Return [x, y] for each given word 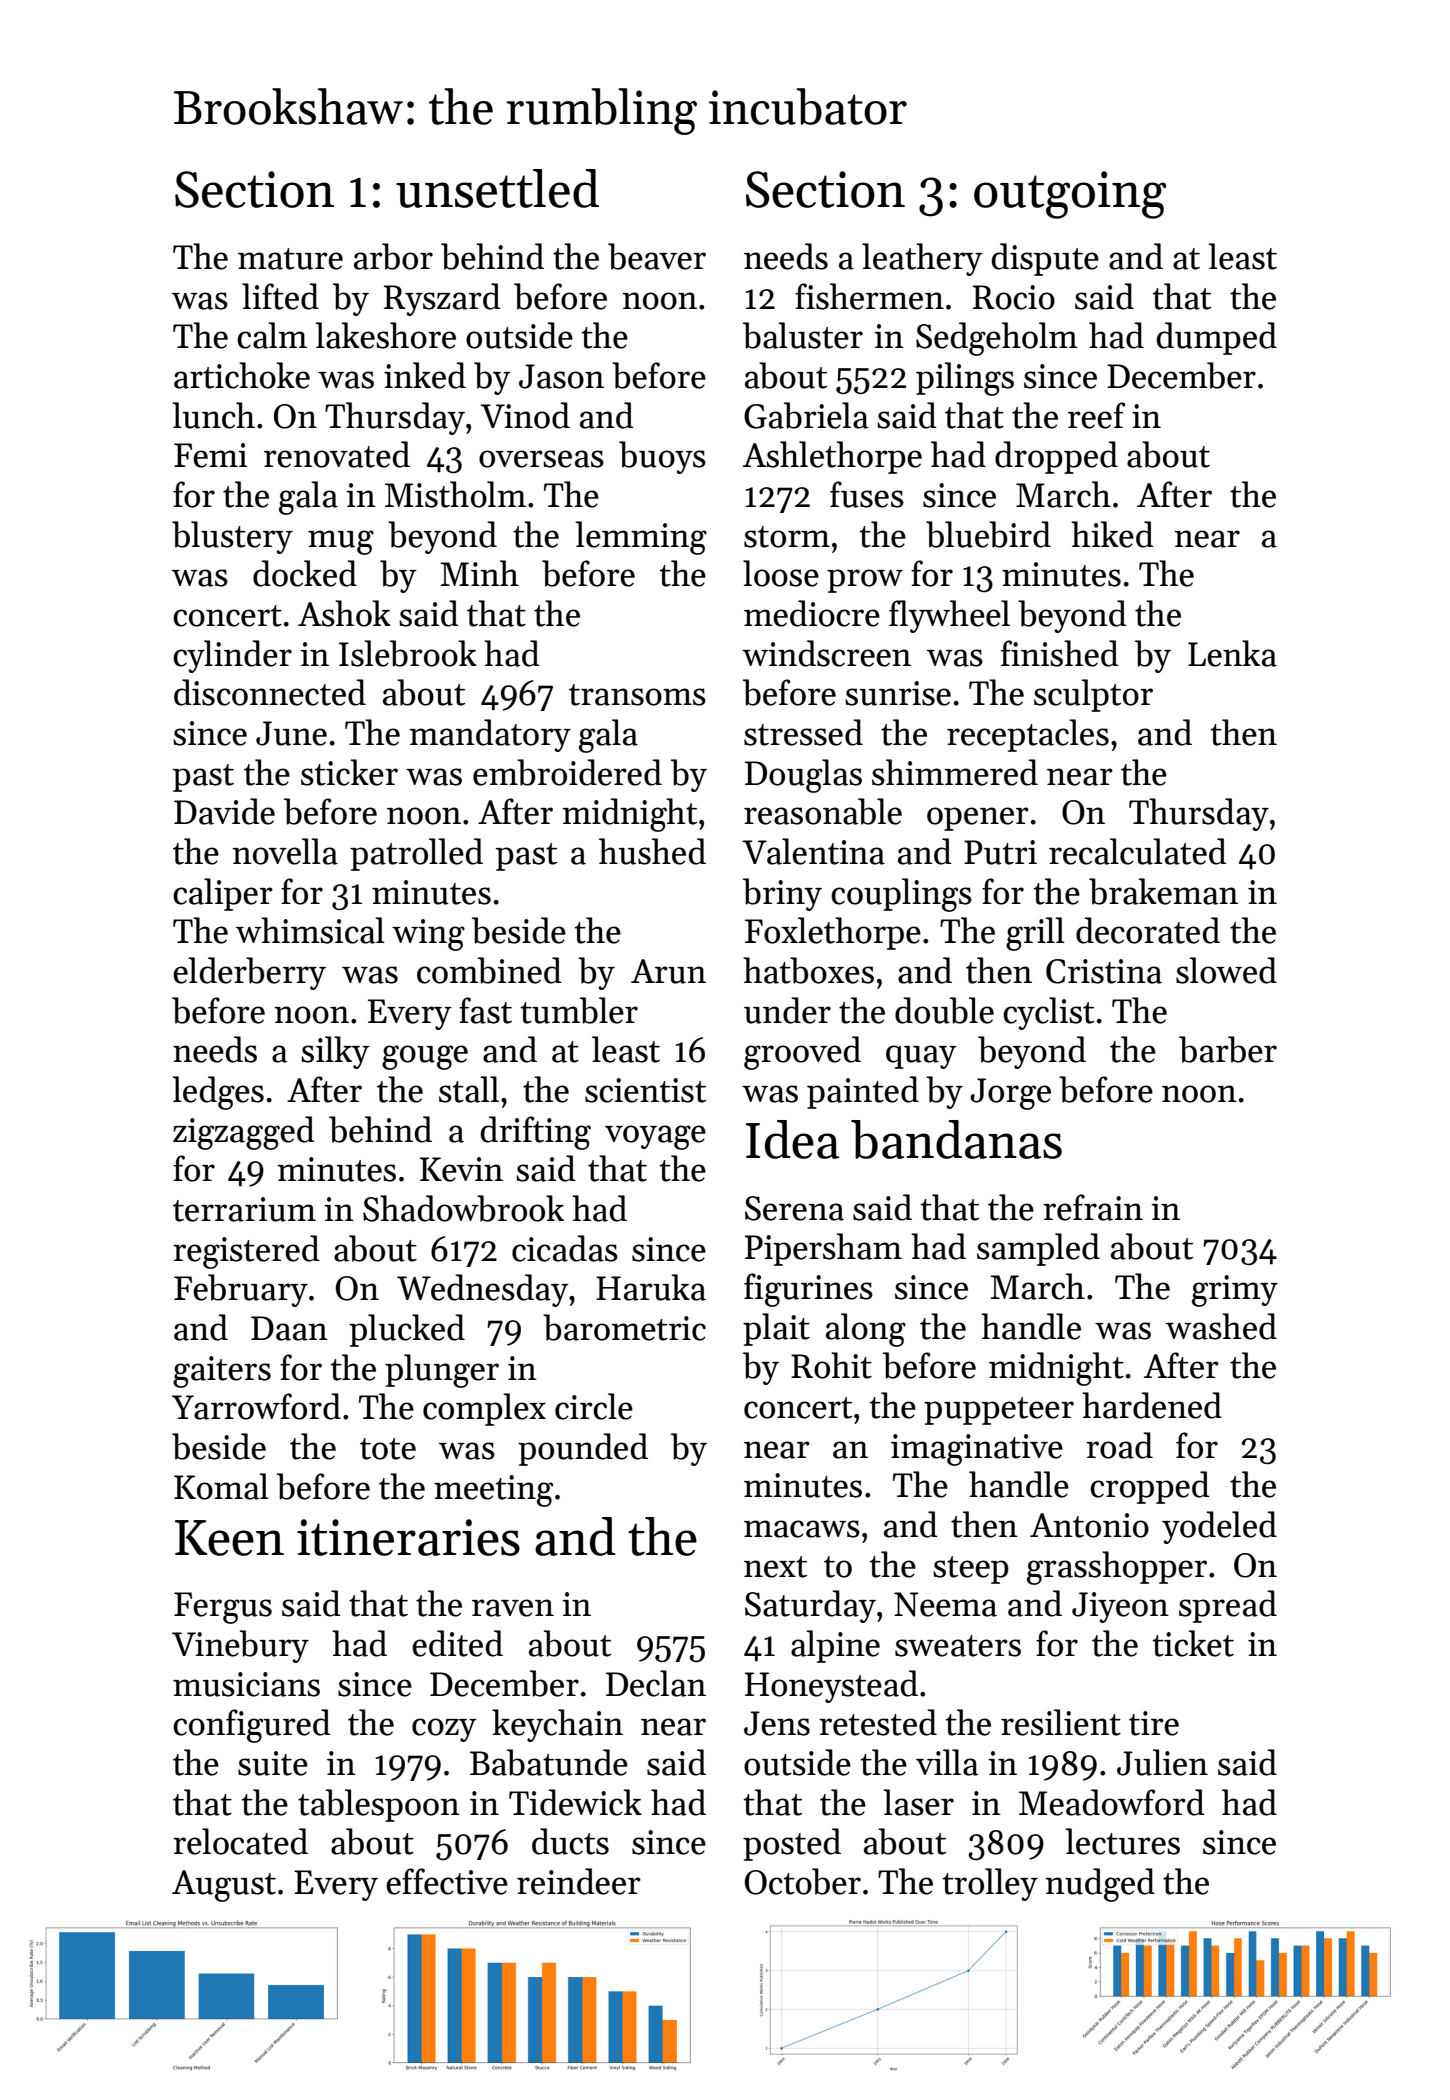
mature [290, 259]
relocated [240, 1841]
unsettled [497, 188]
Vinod [525, 415]
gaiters [222, 1372]
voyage [655, 1137]
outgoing [1070, 195]
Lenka [1232, 653]
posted [792, 1844]
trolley [990, 1884]
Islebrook [408, 653]
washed [1221, 1326]
